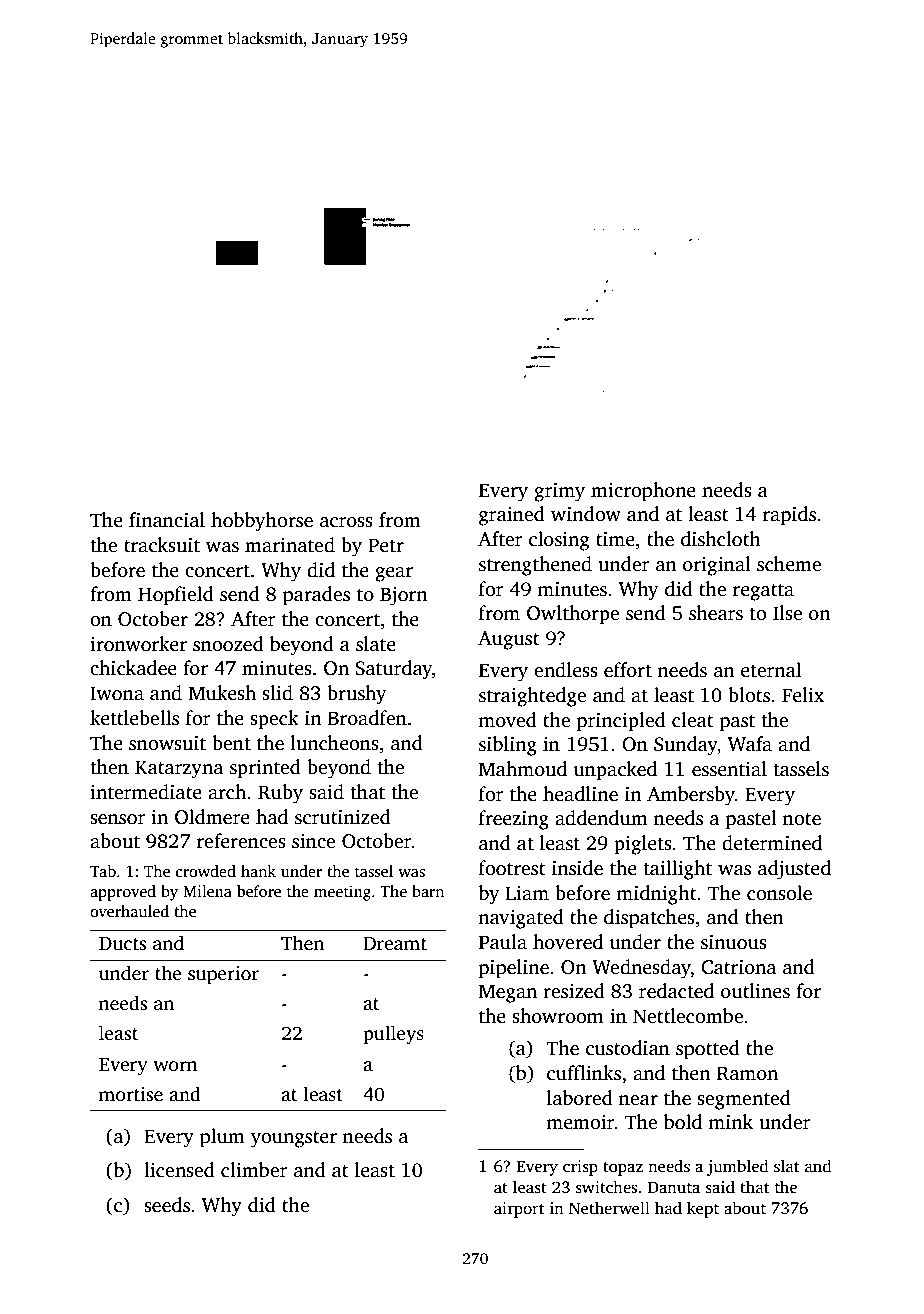 This page has width=924, height=1314. Describe the element at coordinates (789, 564) in the page. I see `scheme` at that location.
